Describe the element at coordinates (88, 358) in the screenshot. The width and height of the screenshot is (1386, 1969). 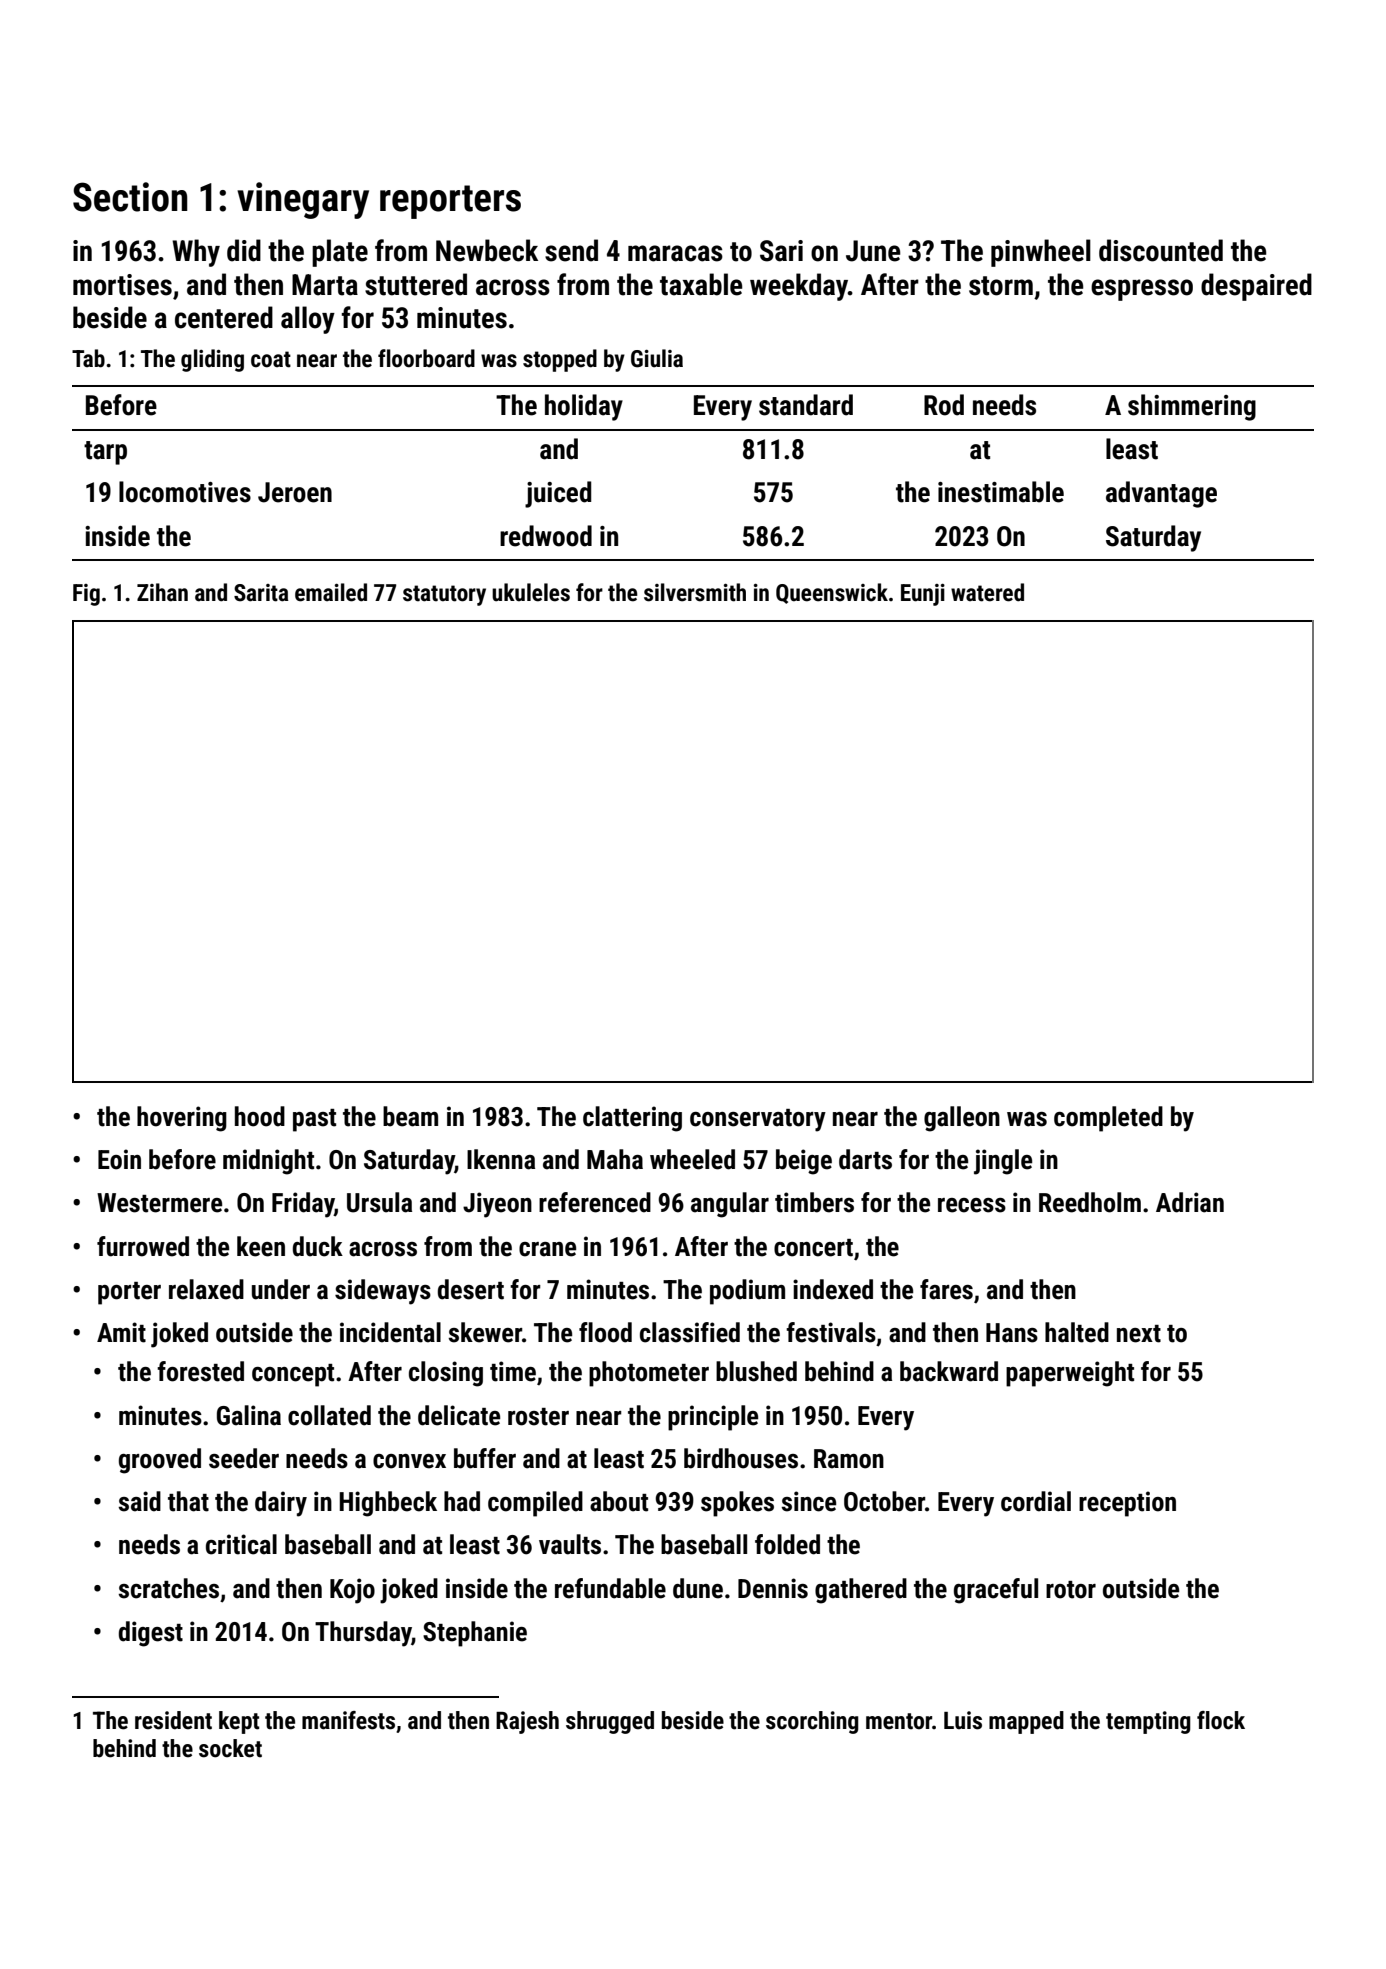
I see `Tab` at that location.
